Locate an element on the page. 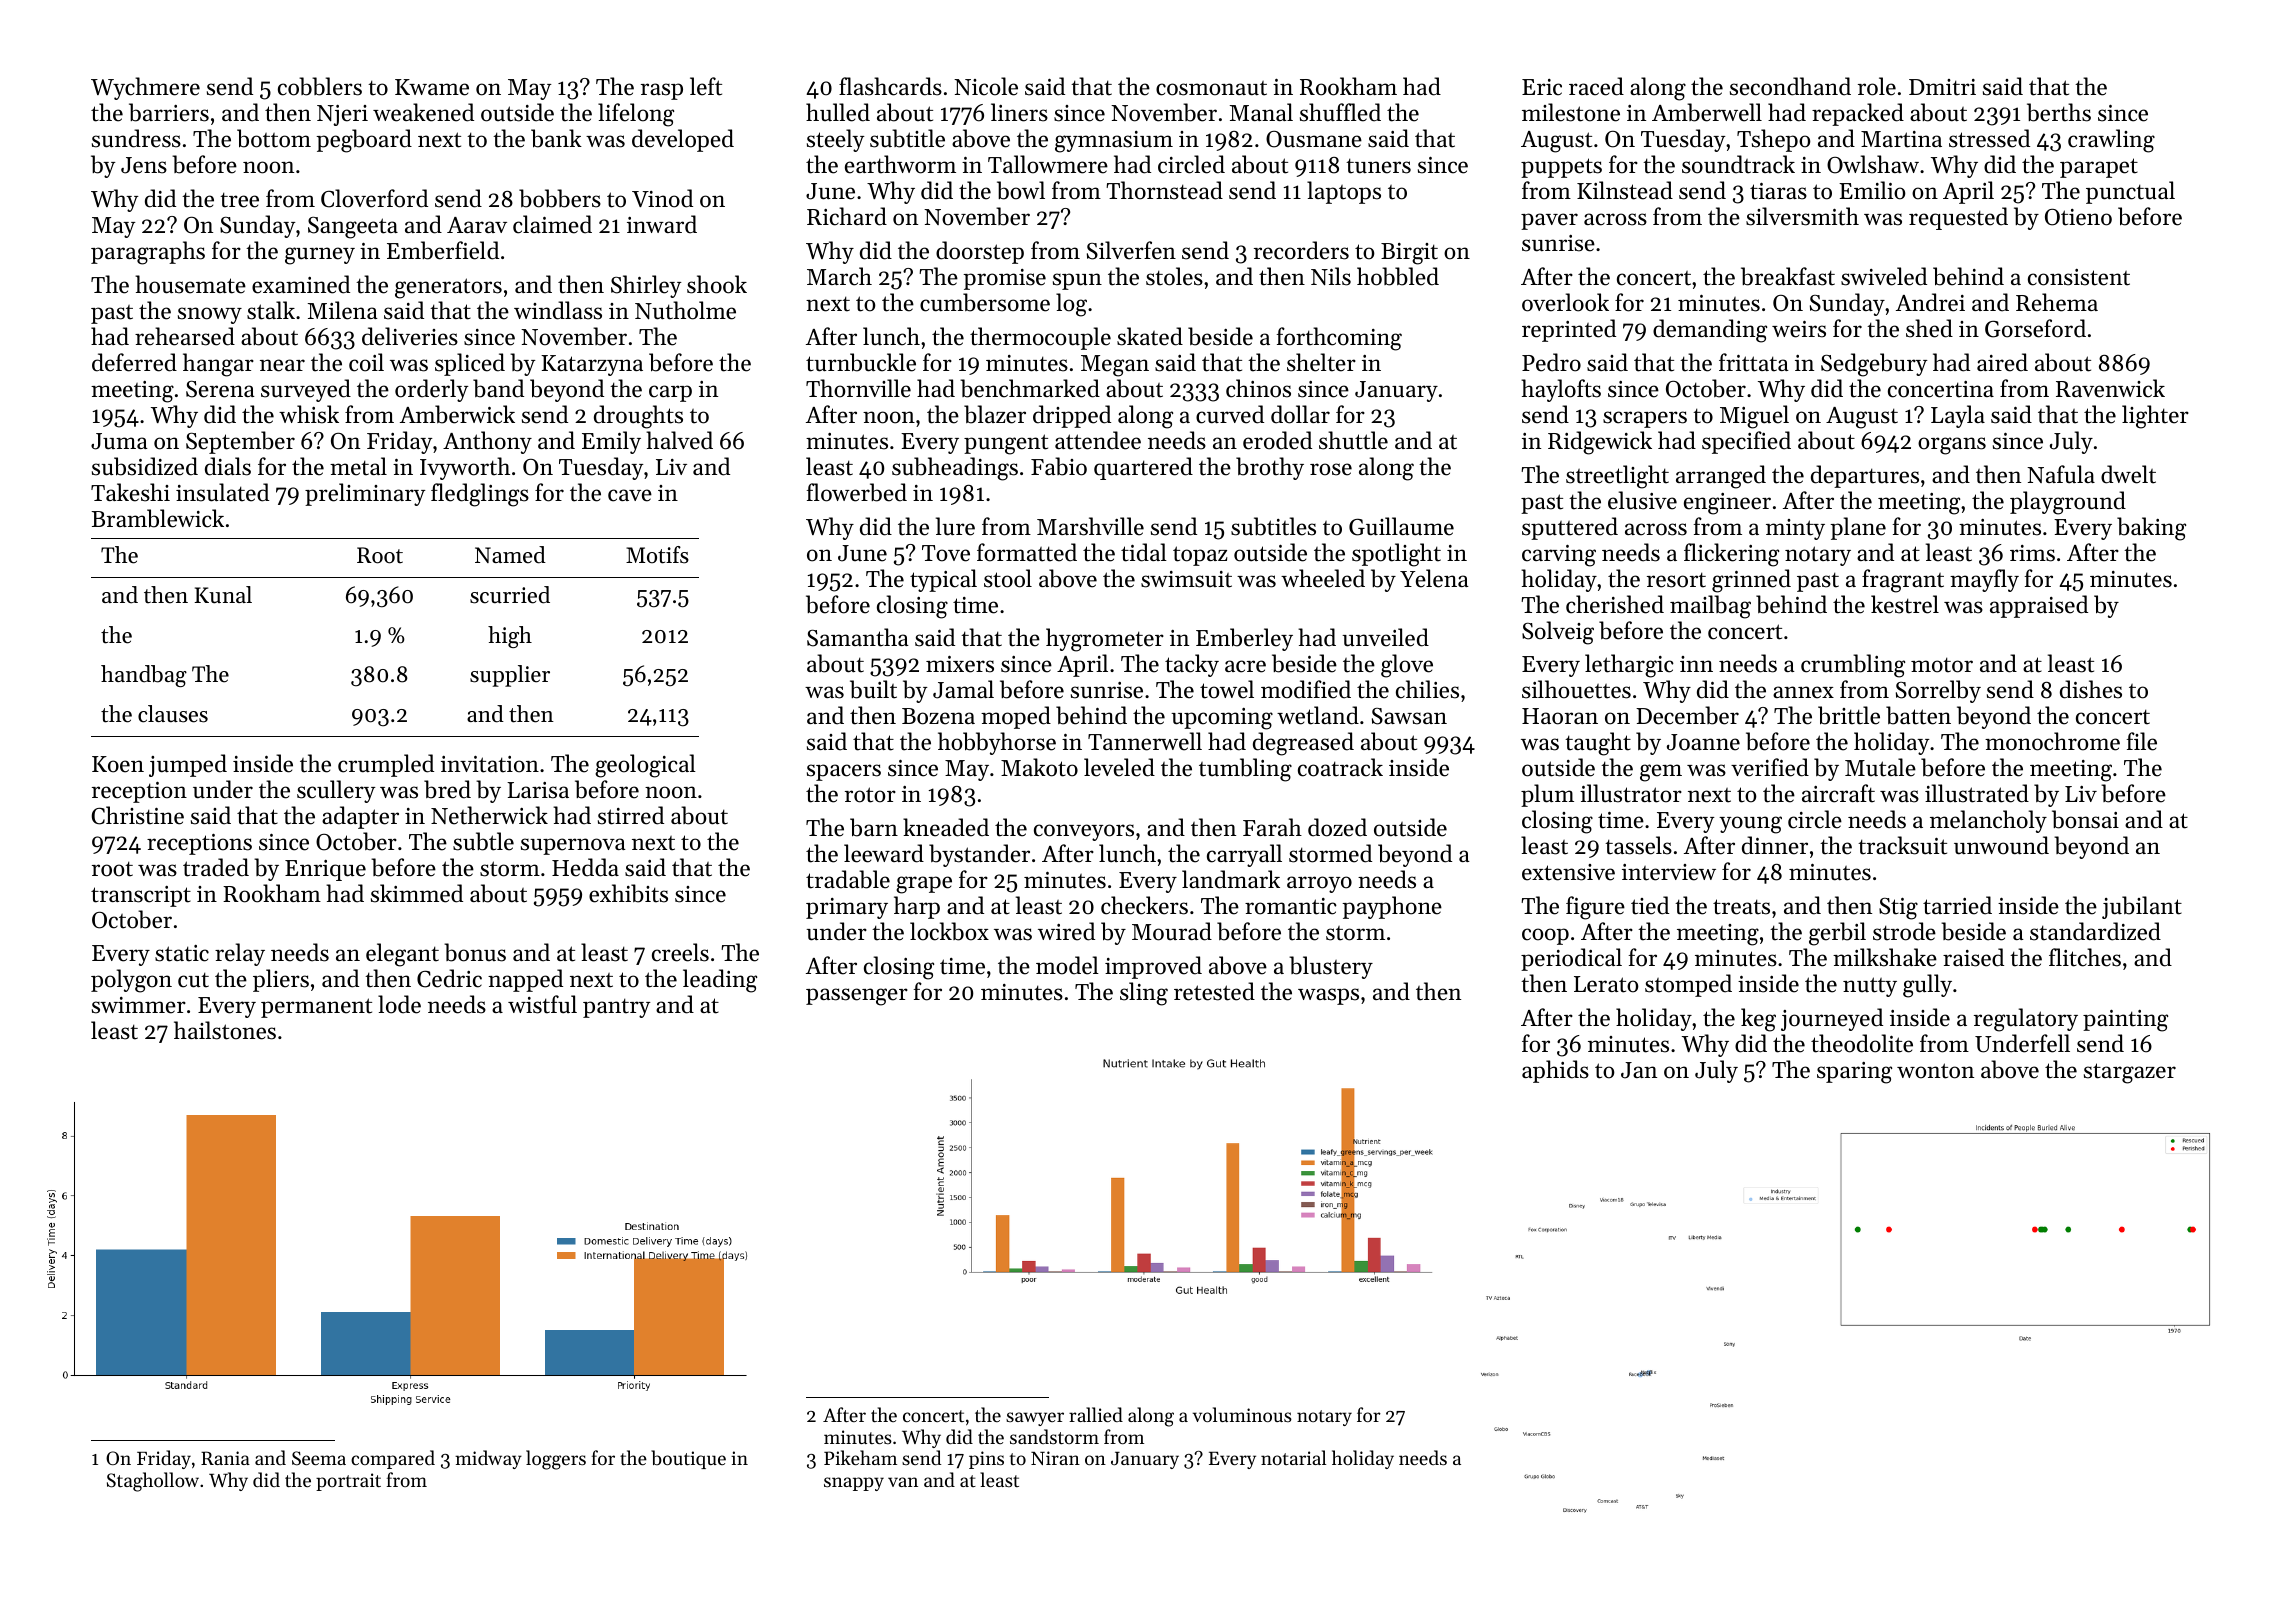  supernova is located at coordinates (573, 846).
